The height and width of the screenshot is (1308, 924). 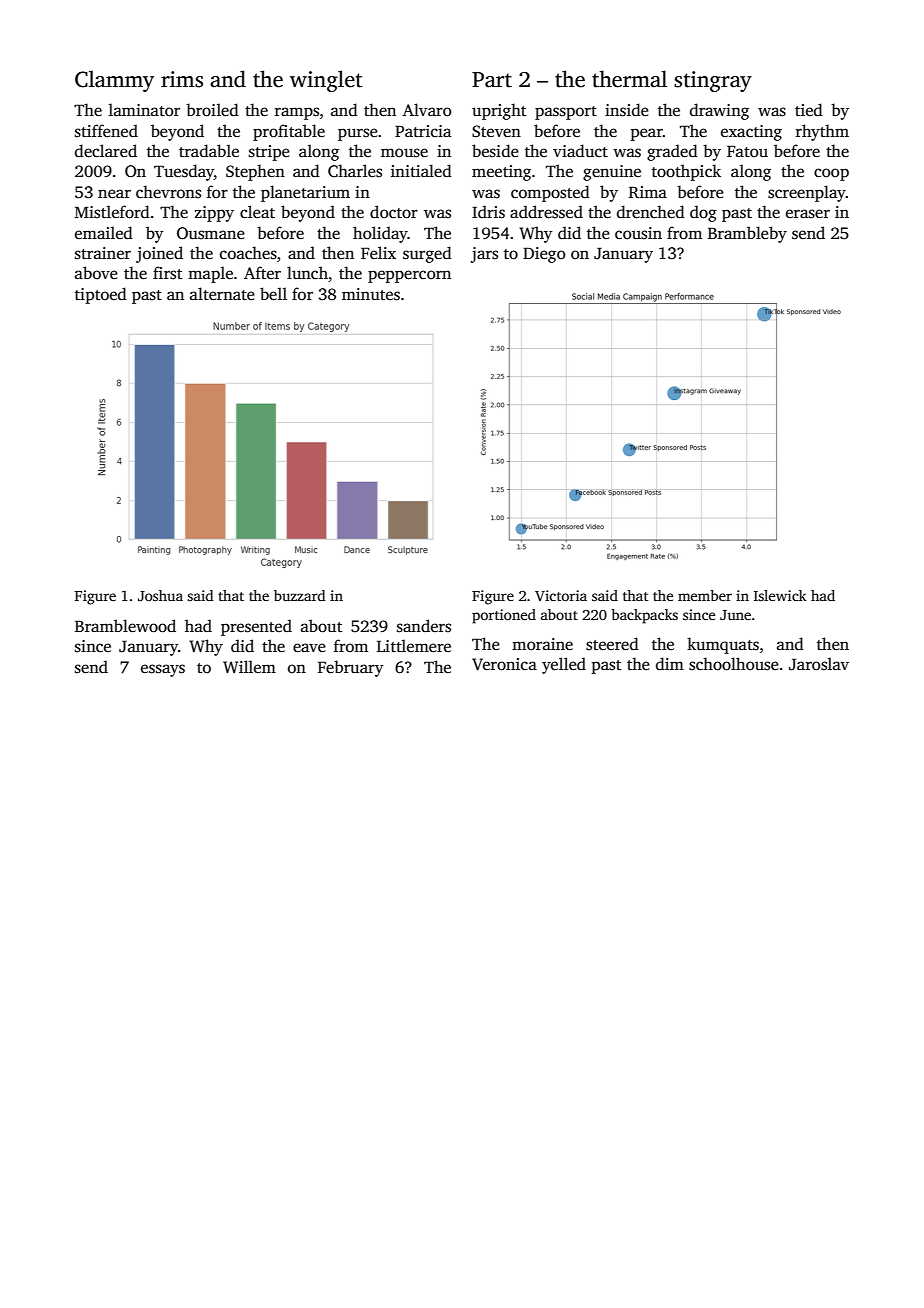 What do you see at coordinates (163, 670) in the screenshot?
I see `essays` at bounding box center [163, 670].
